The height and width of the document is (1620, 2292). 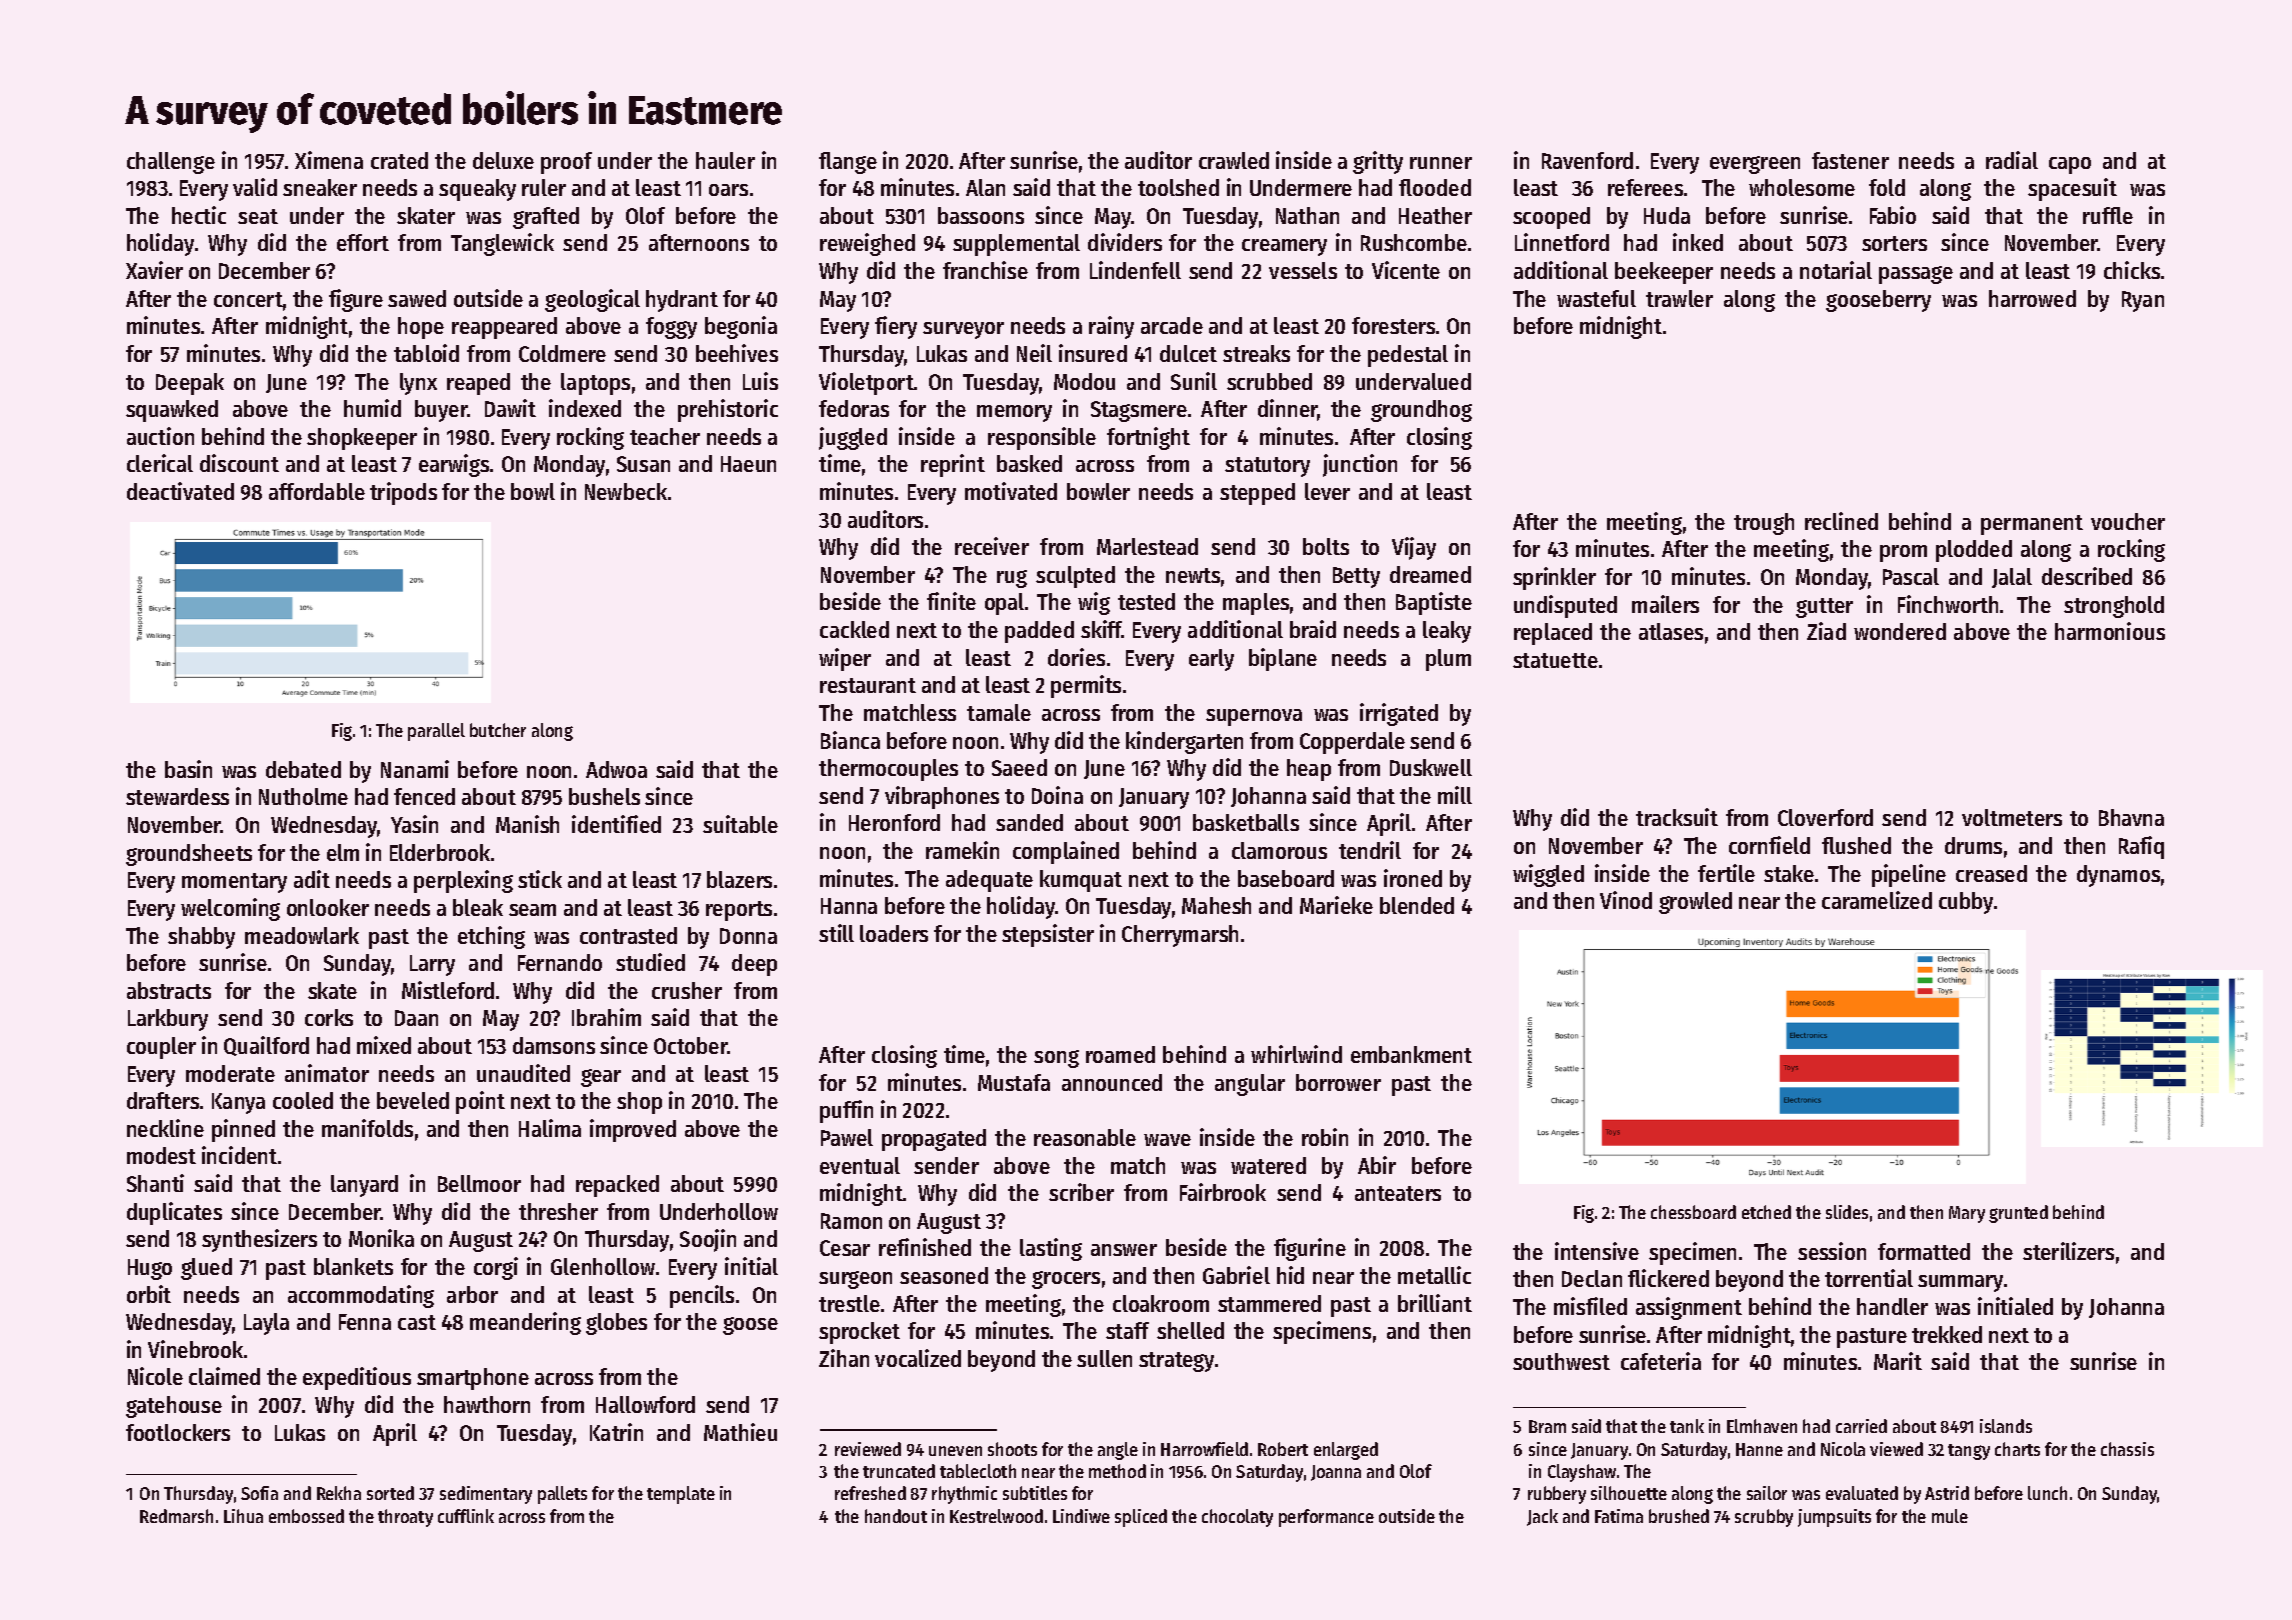 What do you see at coordinates (169, 990) in the document?
I see `abstracts` at bounding box center [169, 990].
